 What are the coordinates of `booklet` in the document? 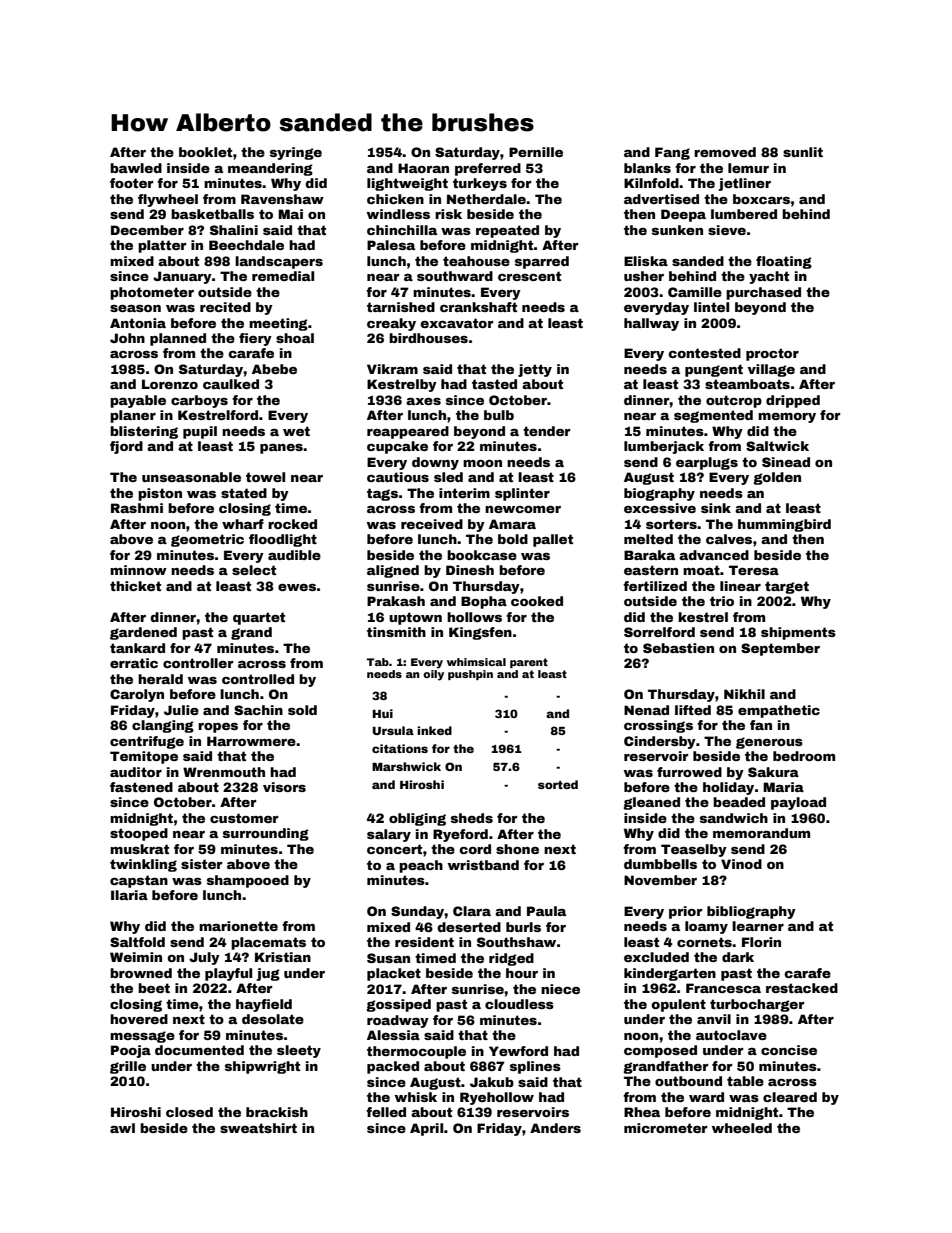 It's located at (205, 152).
